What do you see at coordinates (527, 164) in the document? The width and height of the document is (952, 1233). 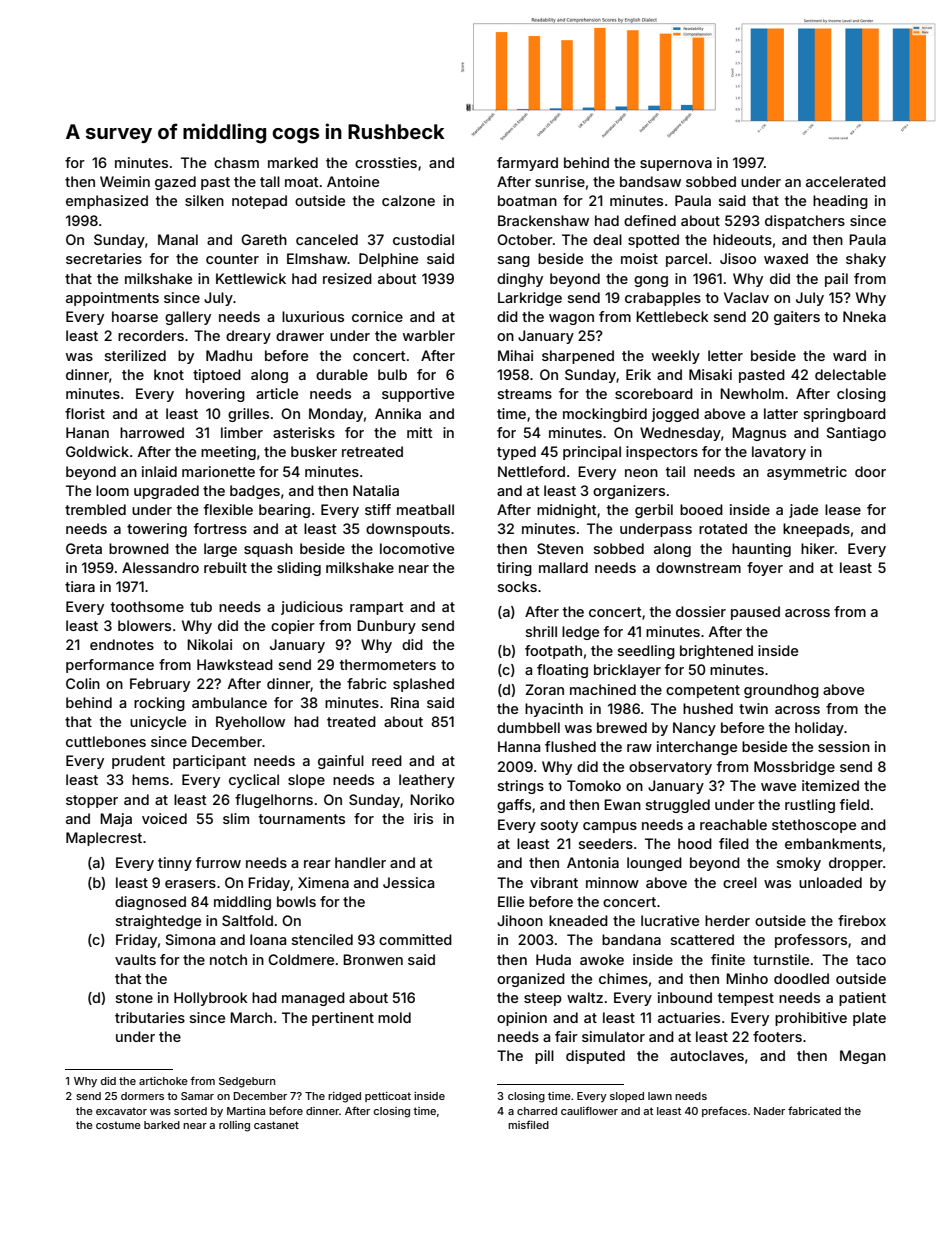 I see `farmyard` at bounding box center [527, 164].
